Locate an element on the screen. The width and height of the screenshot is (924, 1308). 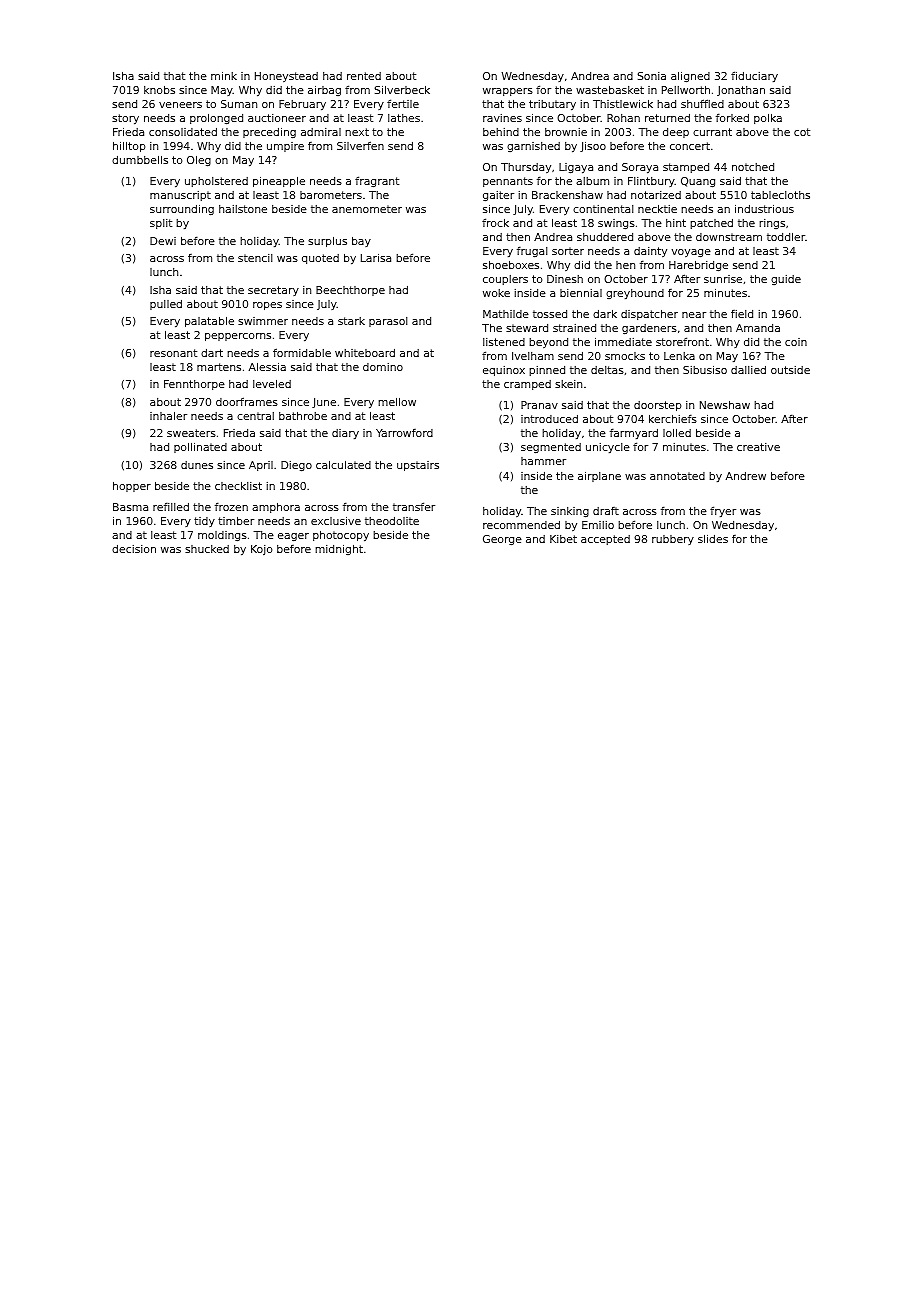
forked is located at coordinates (732, 118).
